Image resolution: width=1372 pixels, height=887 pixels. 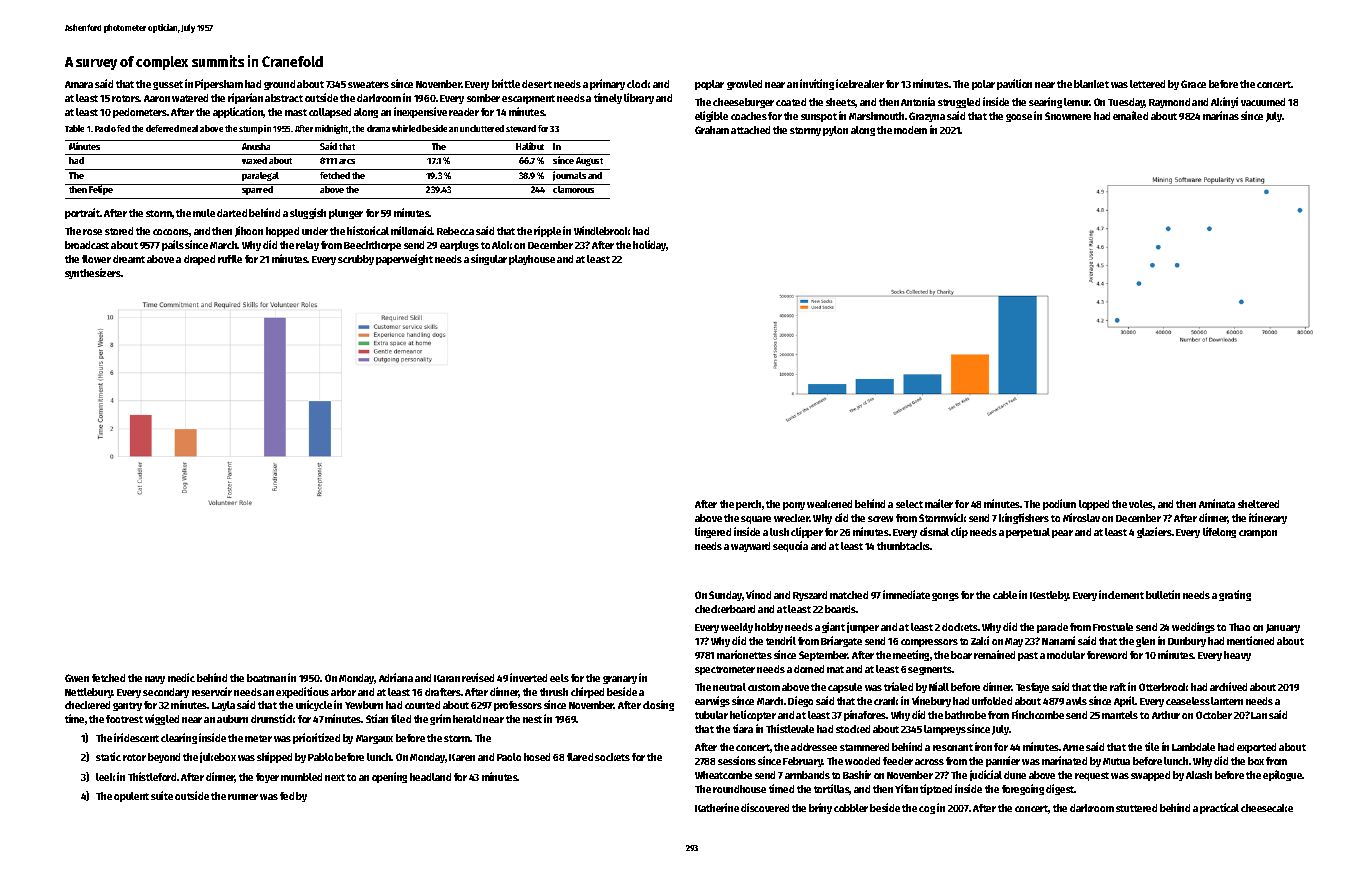 I want to click on podium, so click(x=1059, y=504).
